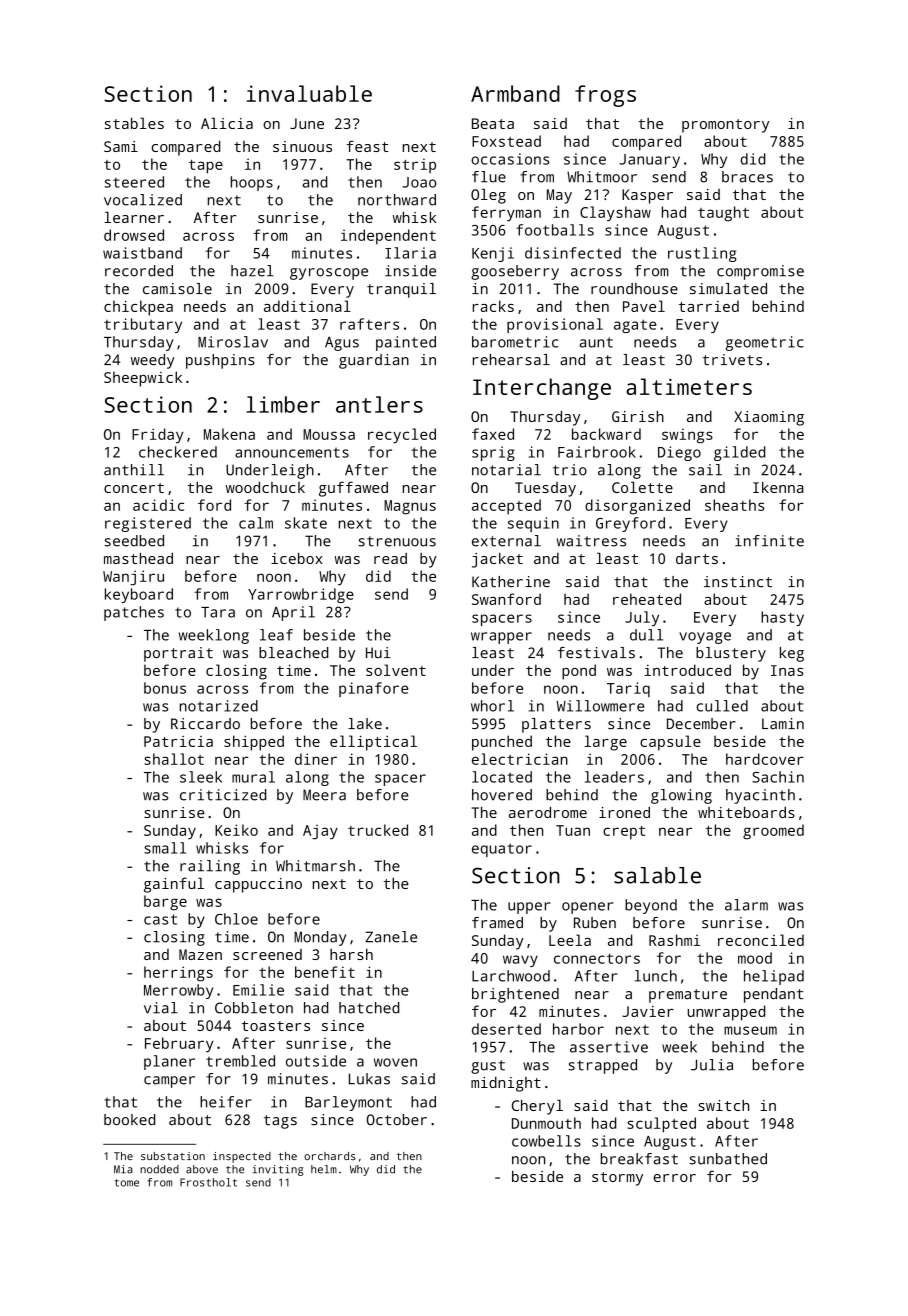 The image size is (908, 1316). Describe the element at coordinates (406, 343) in the screenshot. I see `painted` at that location.
